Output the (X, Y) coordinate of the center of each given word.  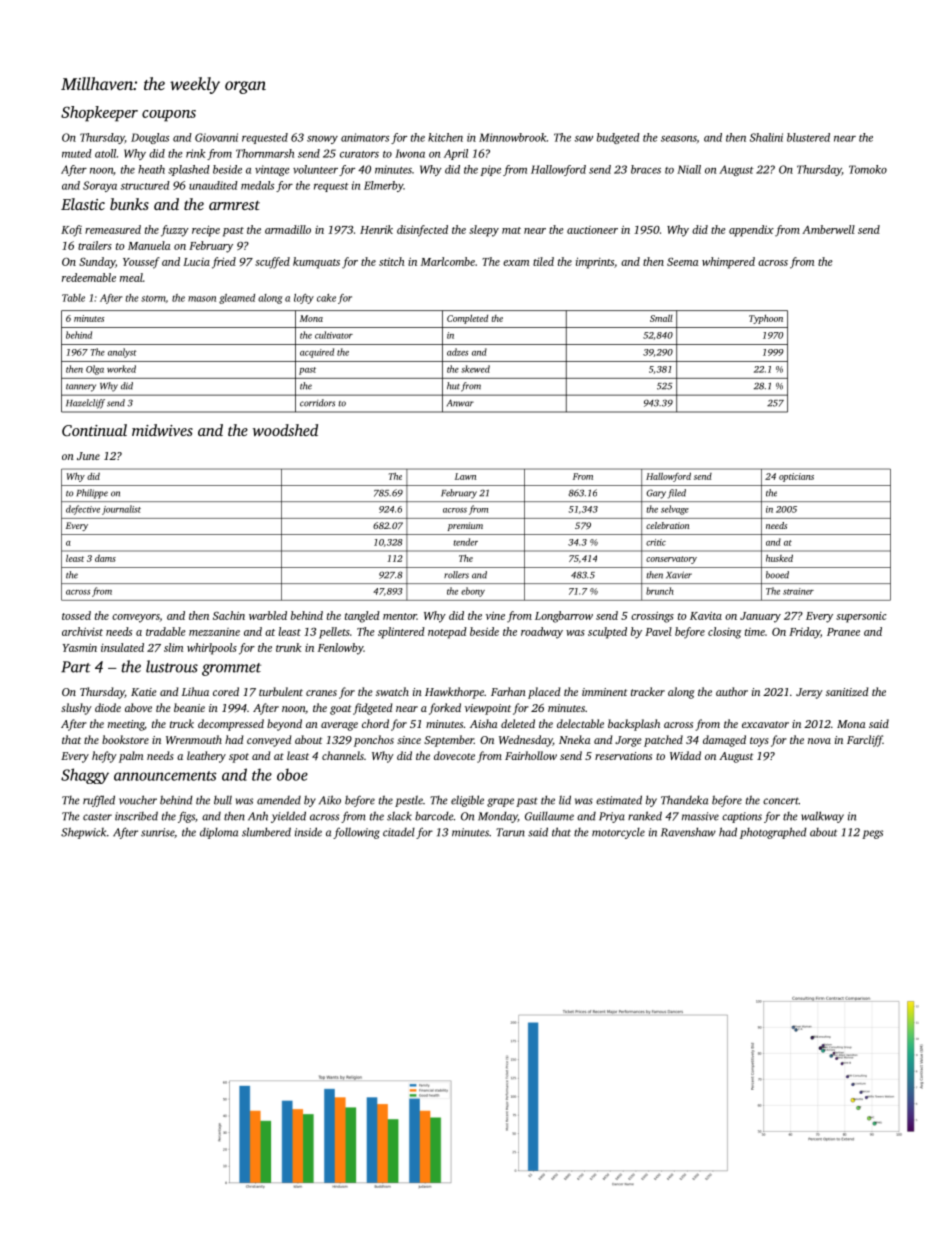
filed (677, 494)
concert (781, 801)
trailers (95, 245)
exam (516, 263)
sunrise (157, 832)
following (356, 833)
